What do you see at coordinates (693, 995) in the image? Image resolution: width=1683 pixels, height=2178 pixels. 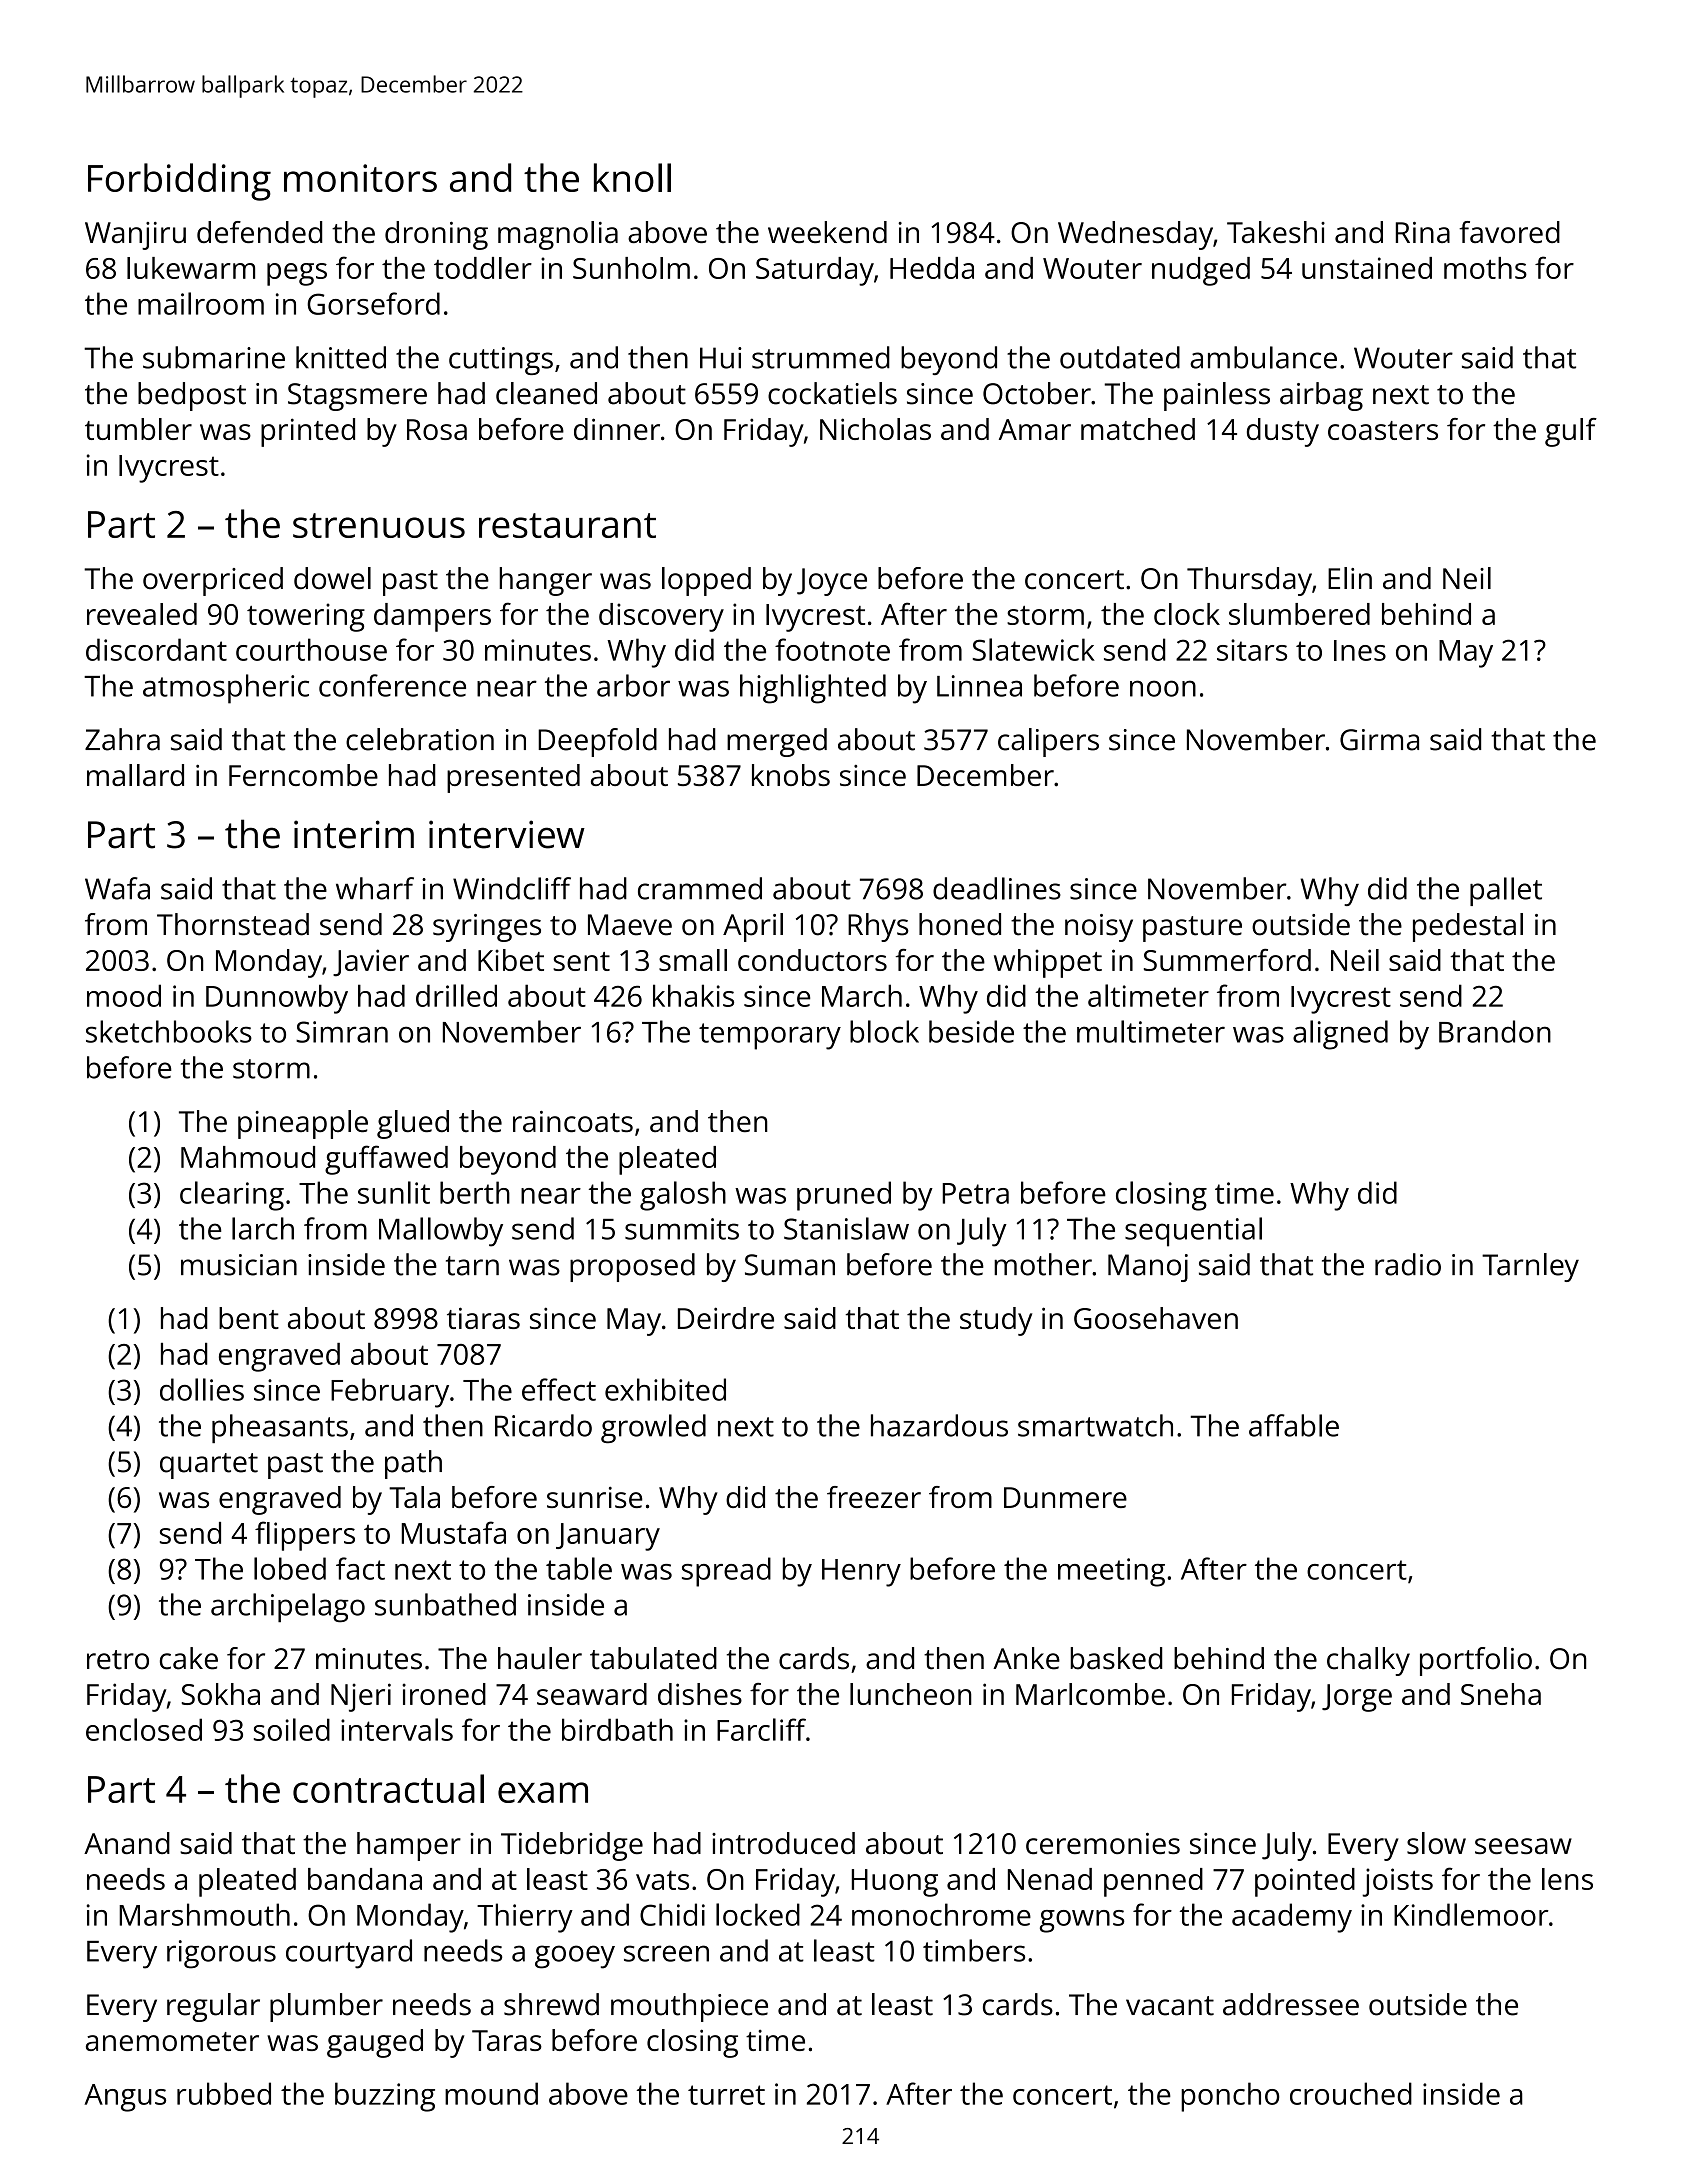 I see `khakis` at bounding box center [693, 995].
